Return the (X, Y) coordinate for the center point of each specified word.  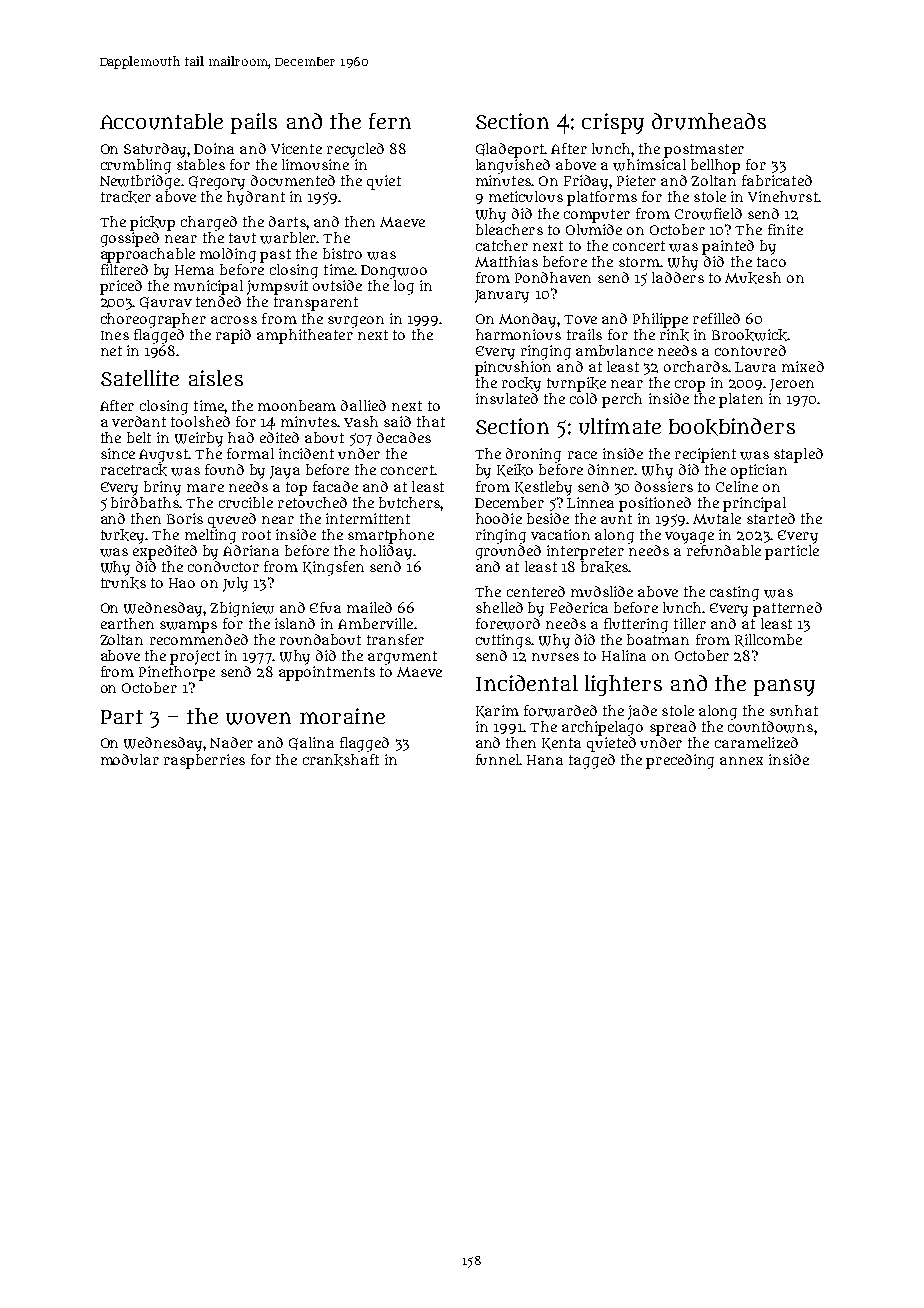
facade (335, 486)
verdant (139, 421)
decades (404, 437)
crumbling (136, 166)
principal (754, 504)
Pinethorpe (177, 673)
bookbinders (732, 427)
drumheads (709, 121)
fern (390, 121)
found (224, 469)
